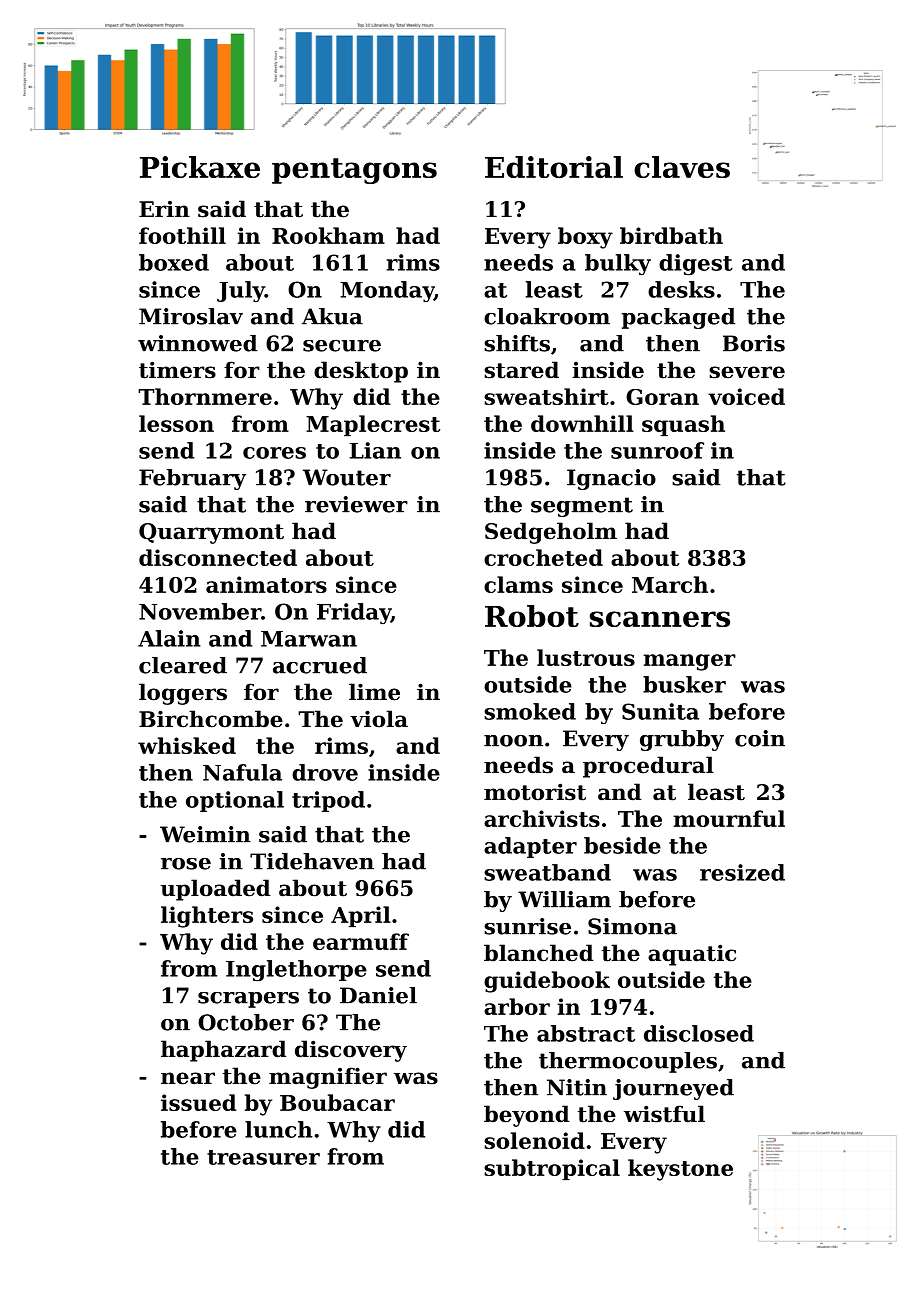 This screenshot has width=924, height=1311. Describe the element at coordinates (187, 745) in the screenshot. I see `whisked` at that location.
